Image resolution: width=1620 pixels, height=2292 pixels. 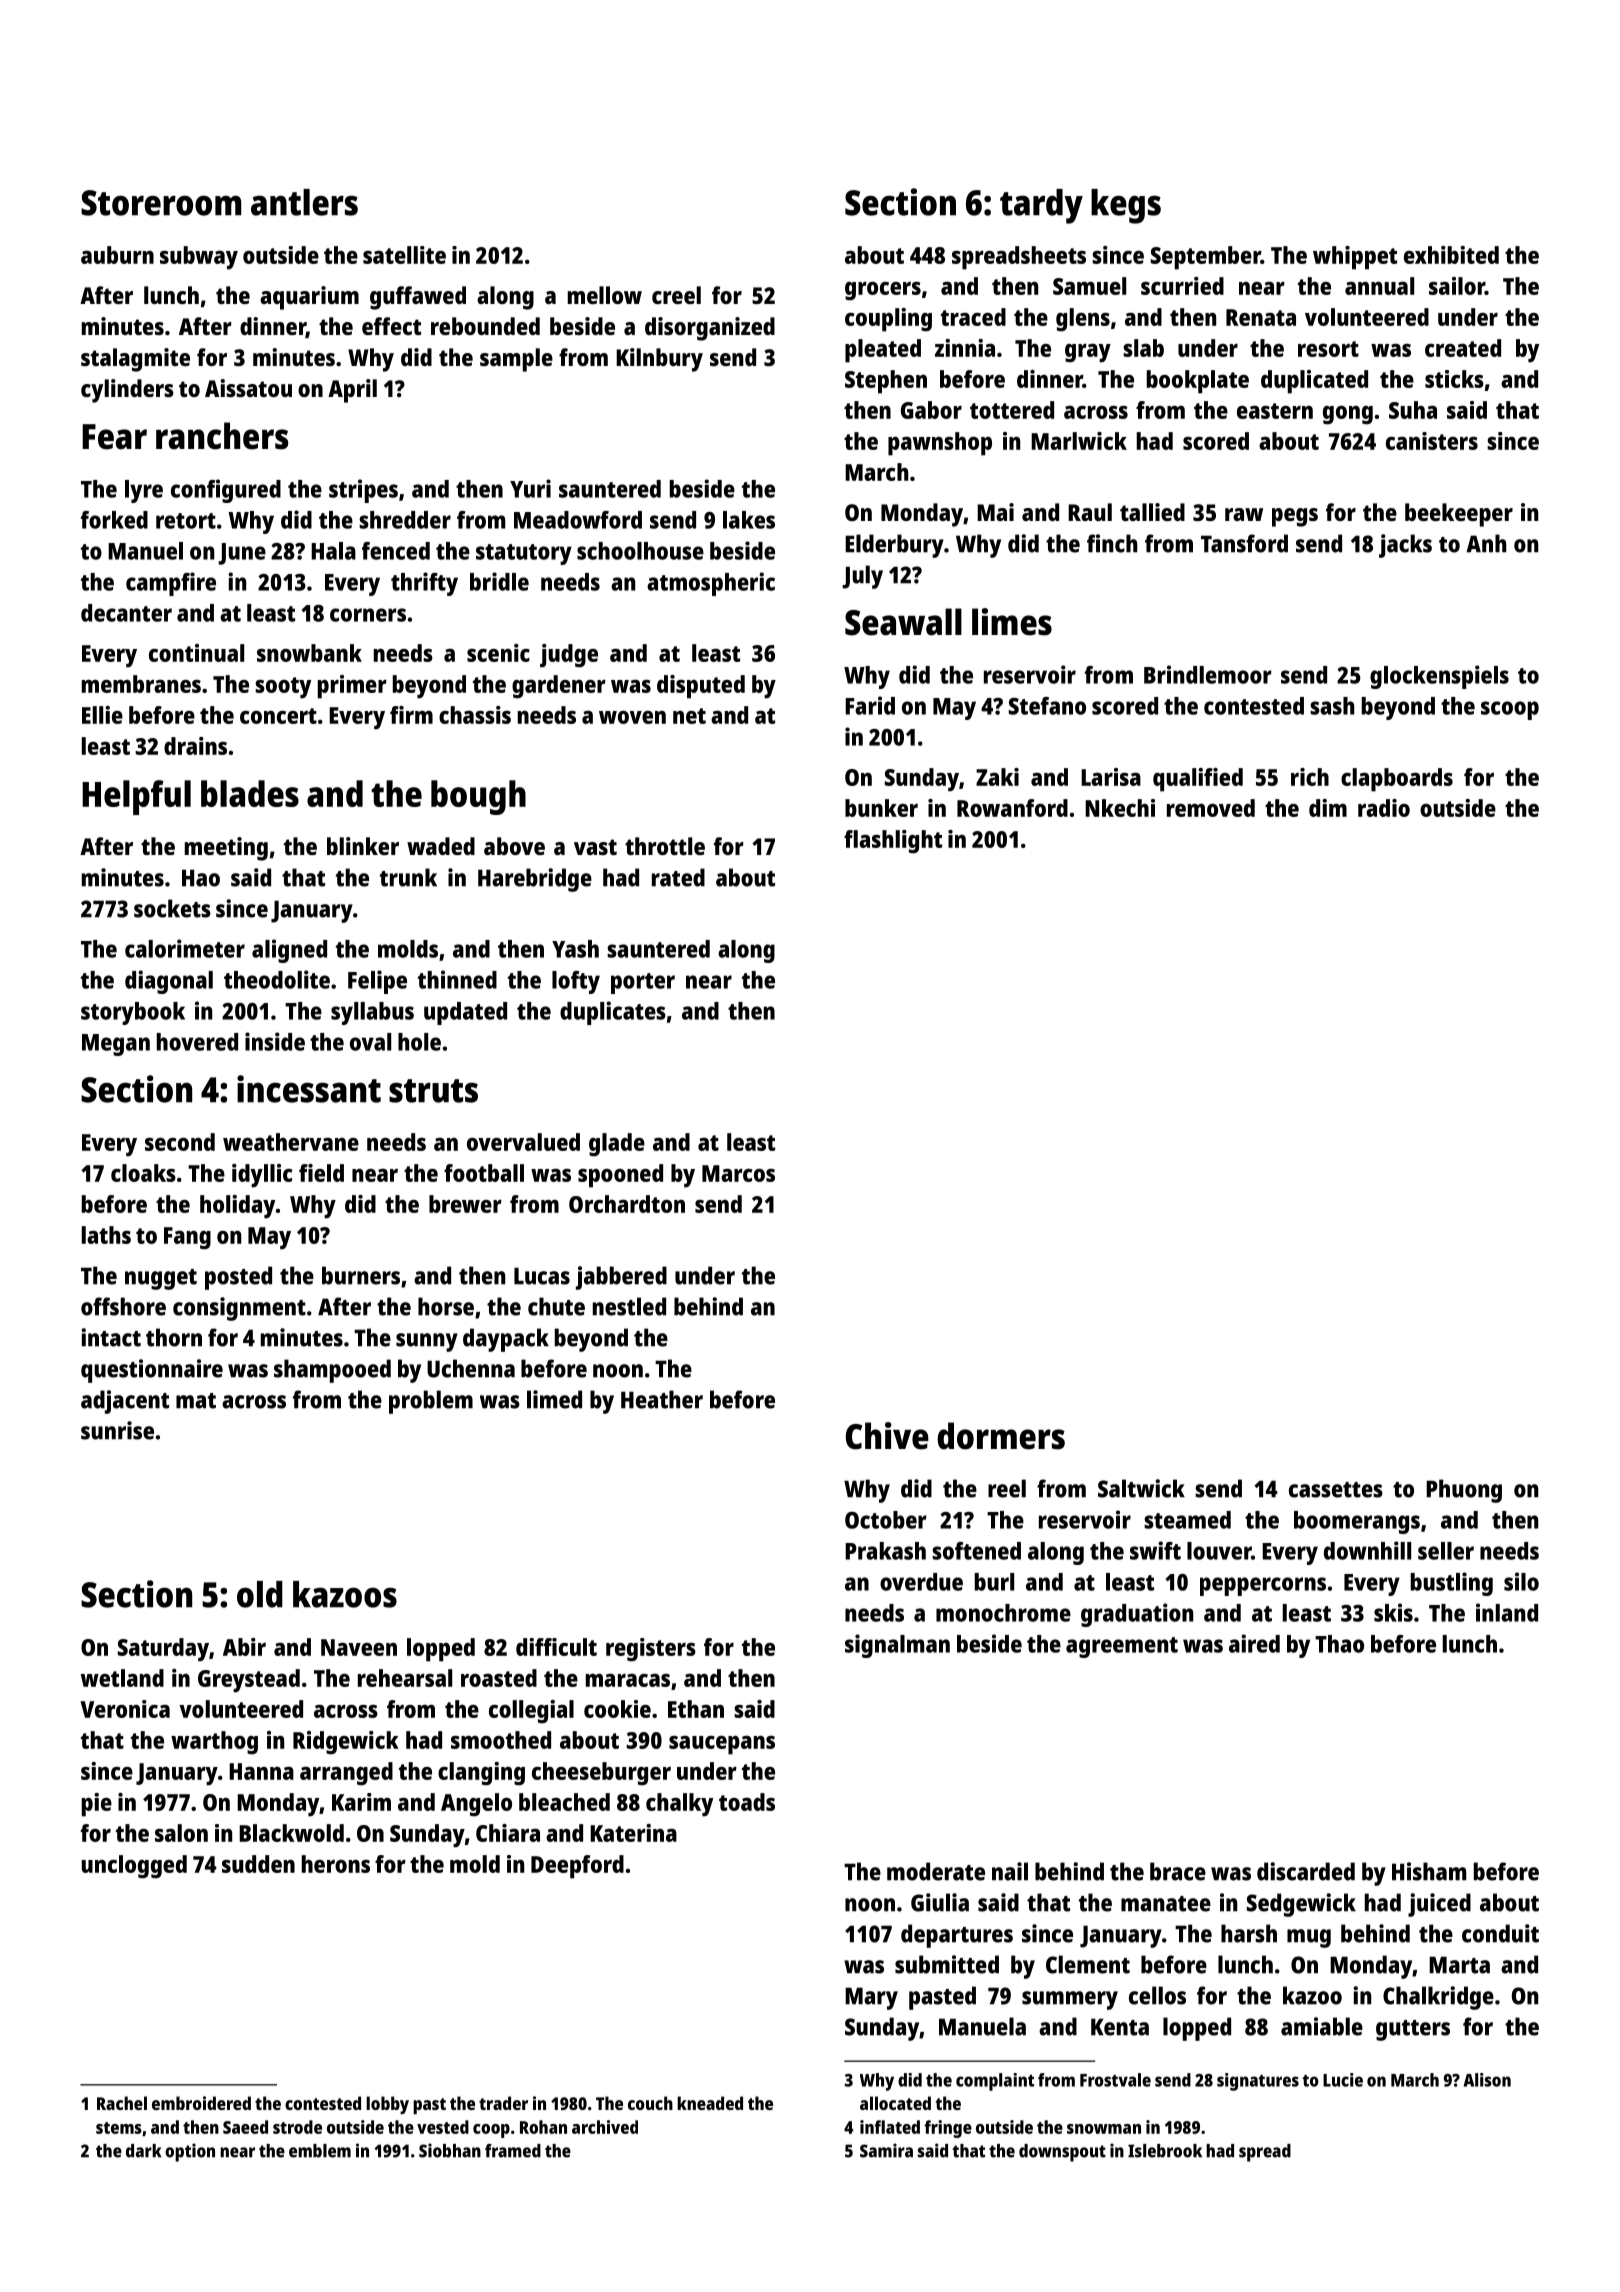 I want to click on dormers, so click(x=1001, y=1436).
